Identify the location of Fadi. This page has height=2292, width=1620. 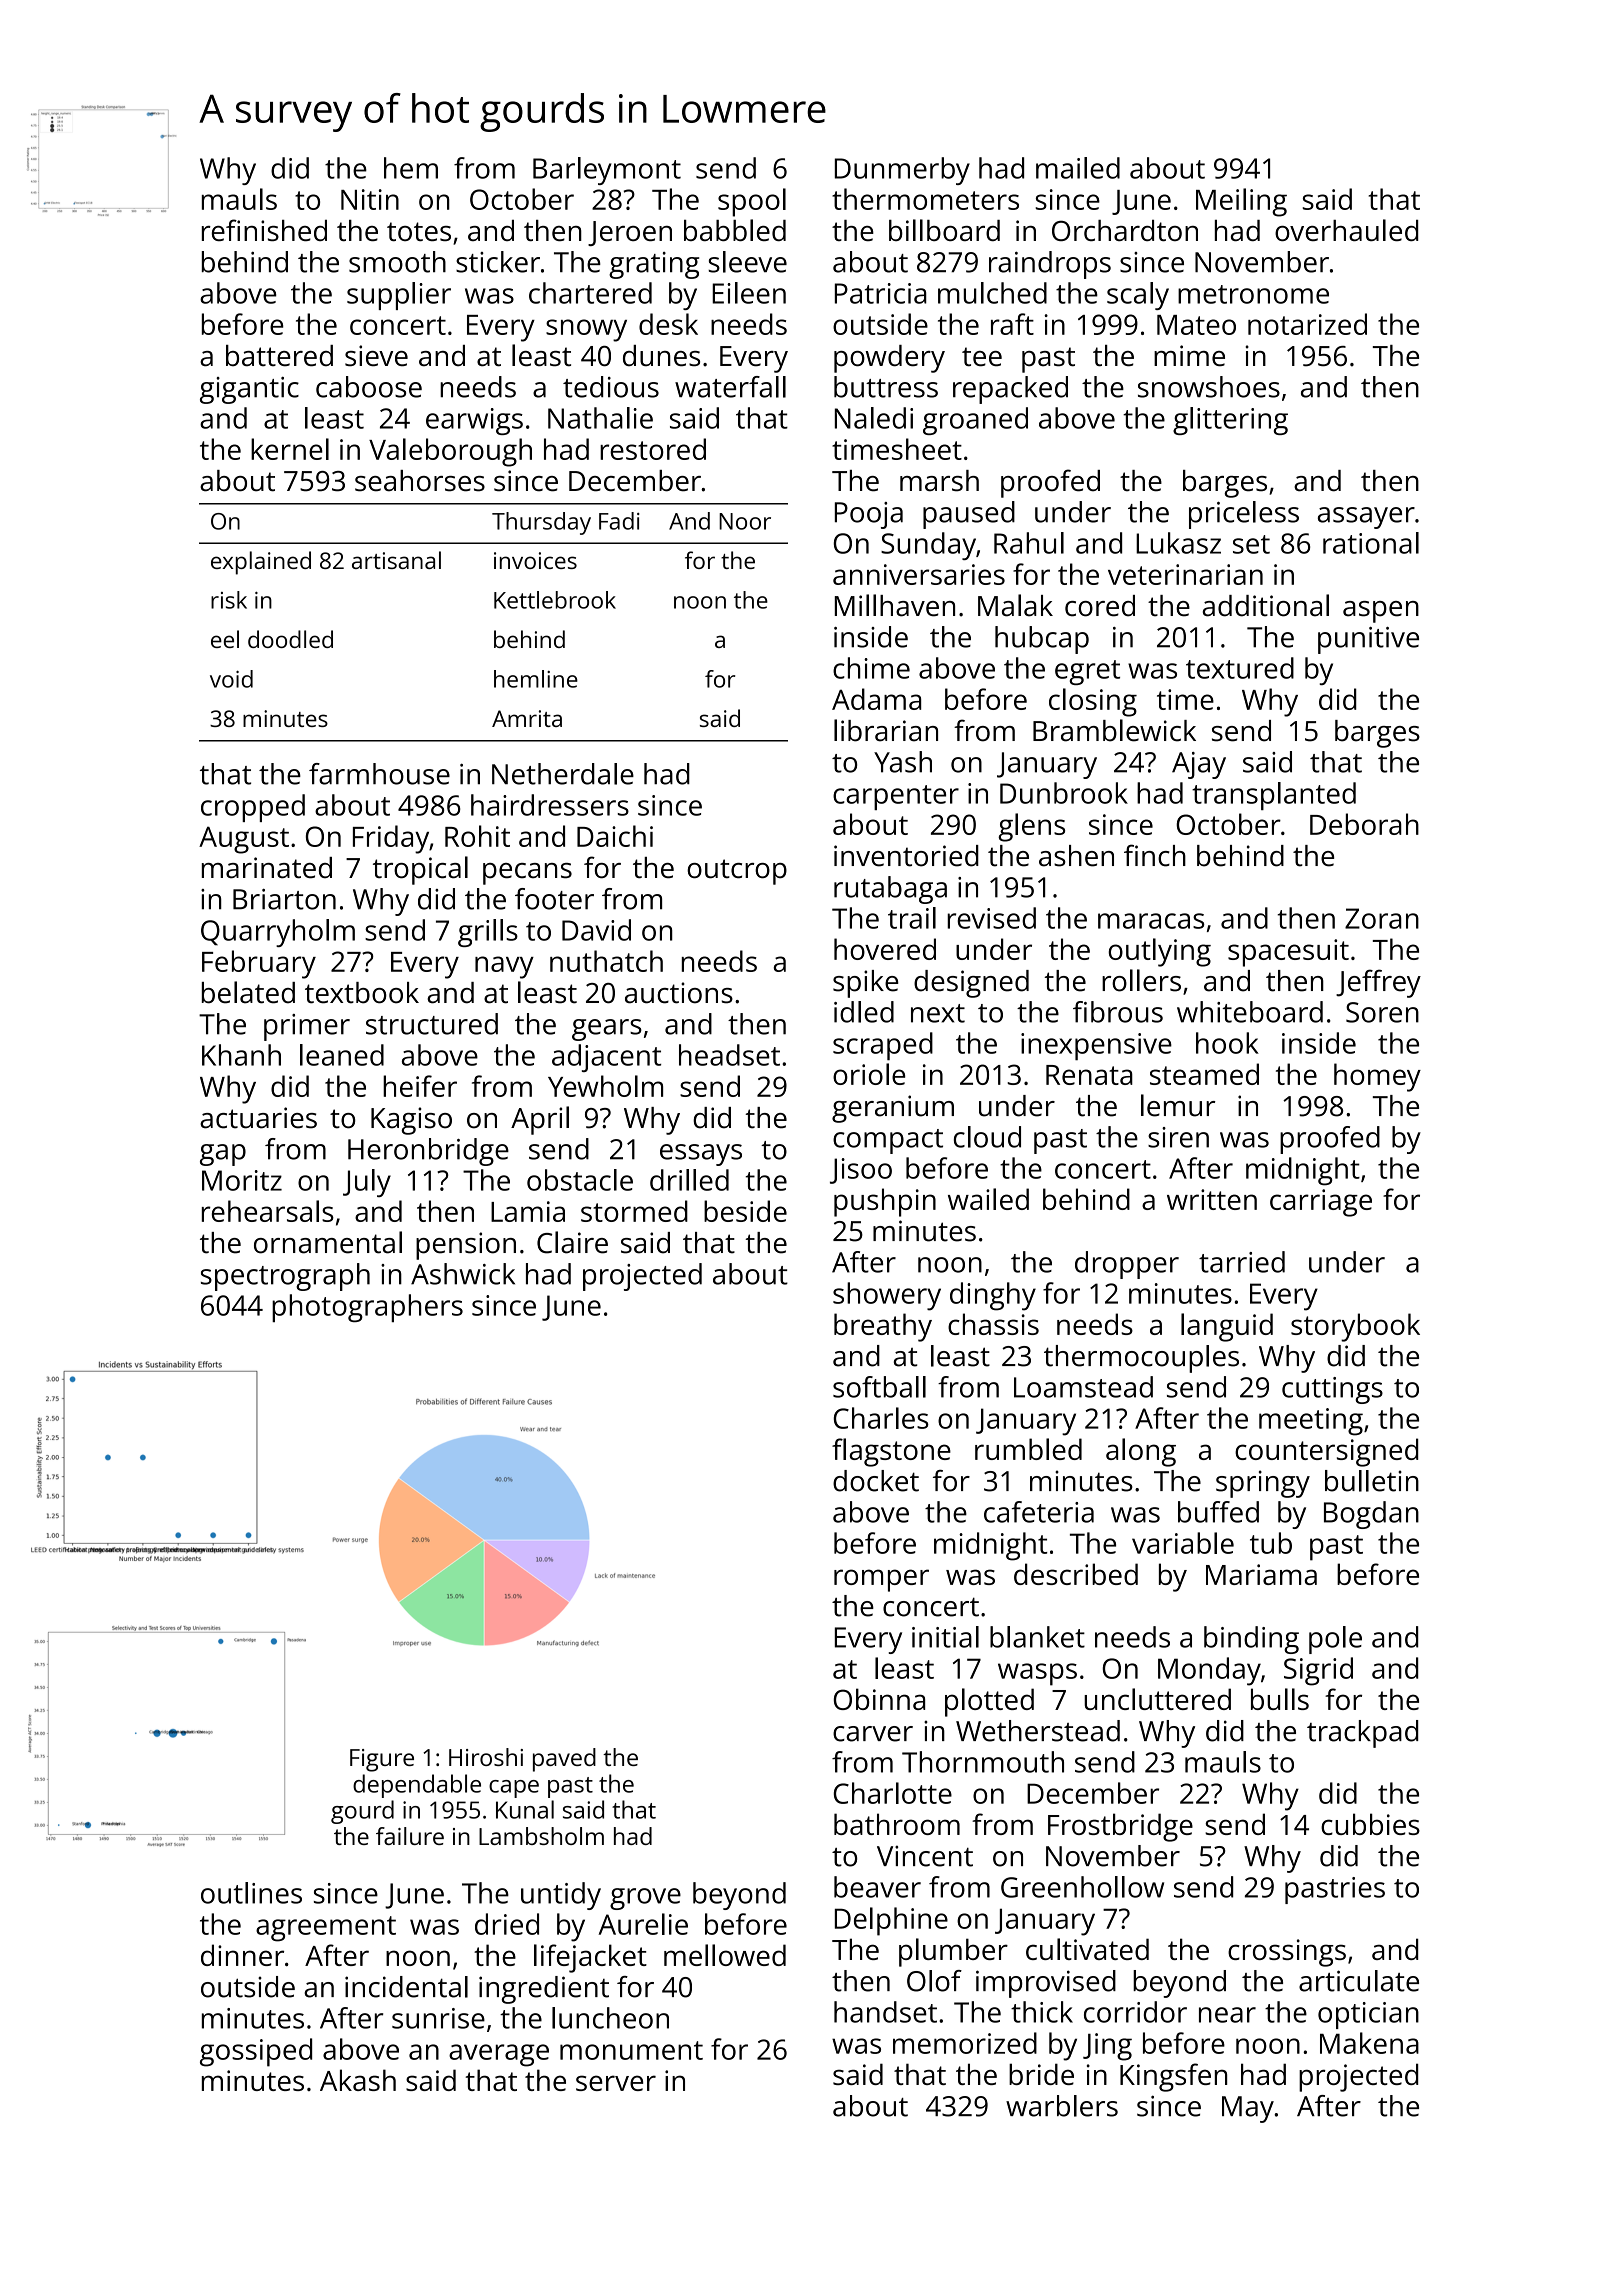
(619, 521).
